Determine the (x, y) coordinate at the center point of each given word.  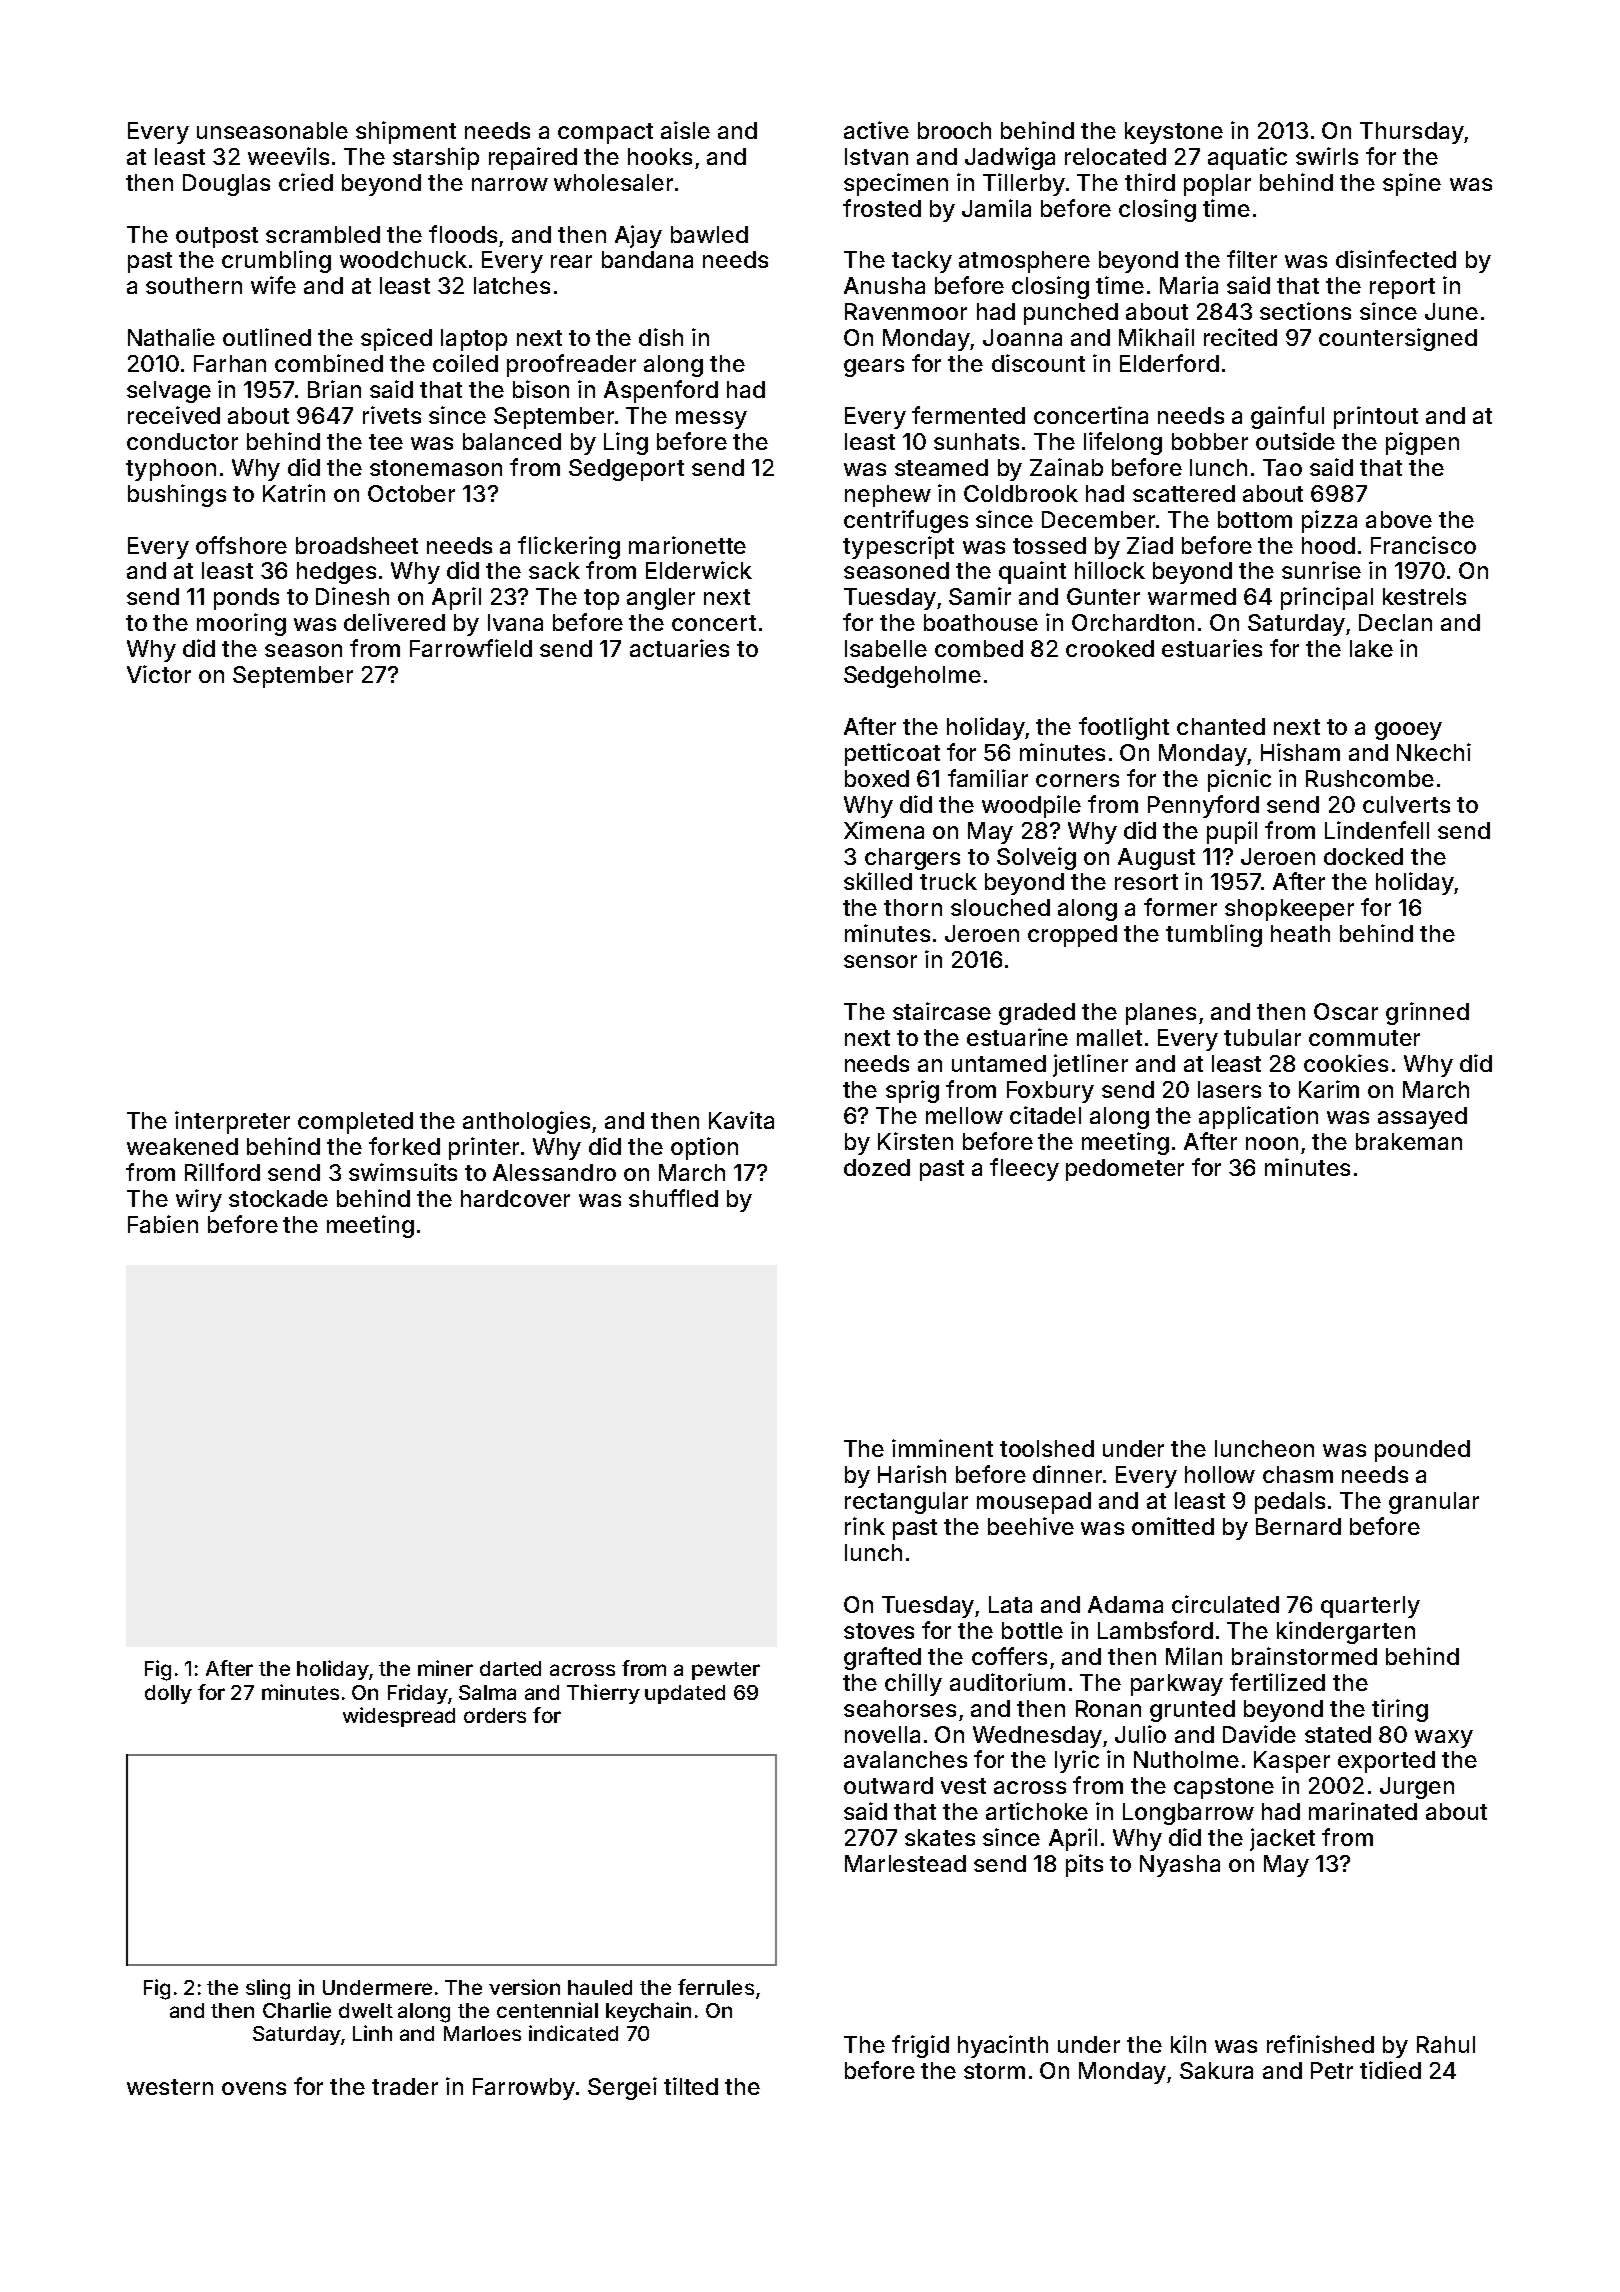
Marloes (482, 2033)
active (876, 130)
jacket (1282, 1839)
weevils (288, 156)
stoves (879, 1631)
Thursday (1412, 133)
